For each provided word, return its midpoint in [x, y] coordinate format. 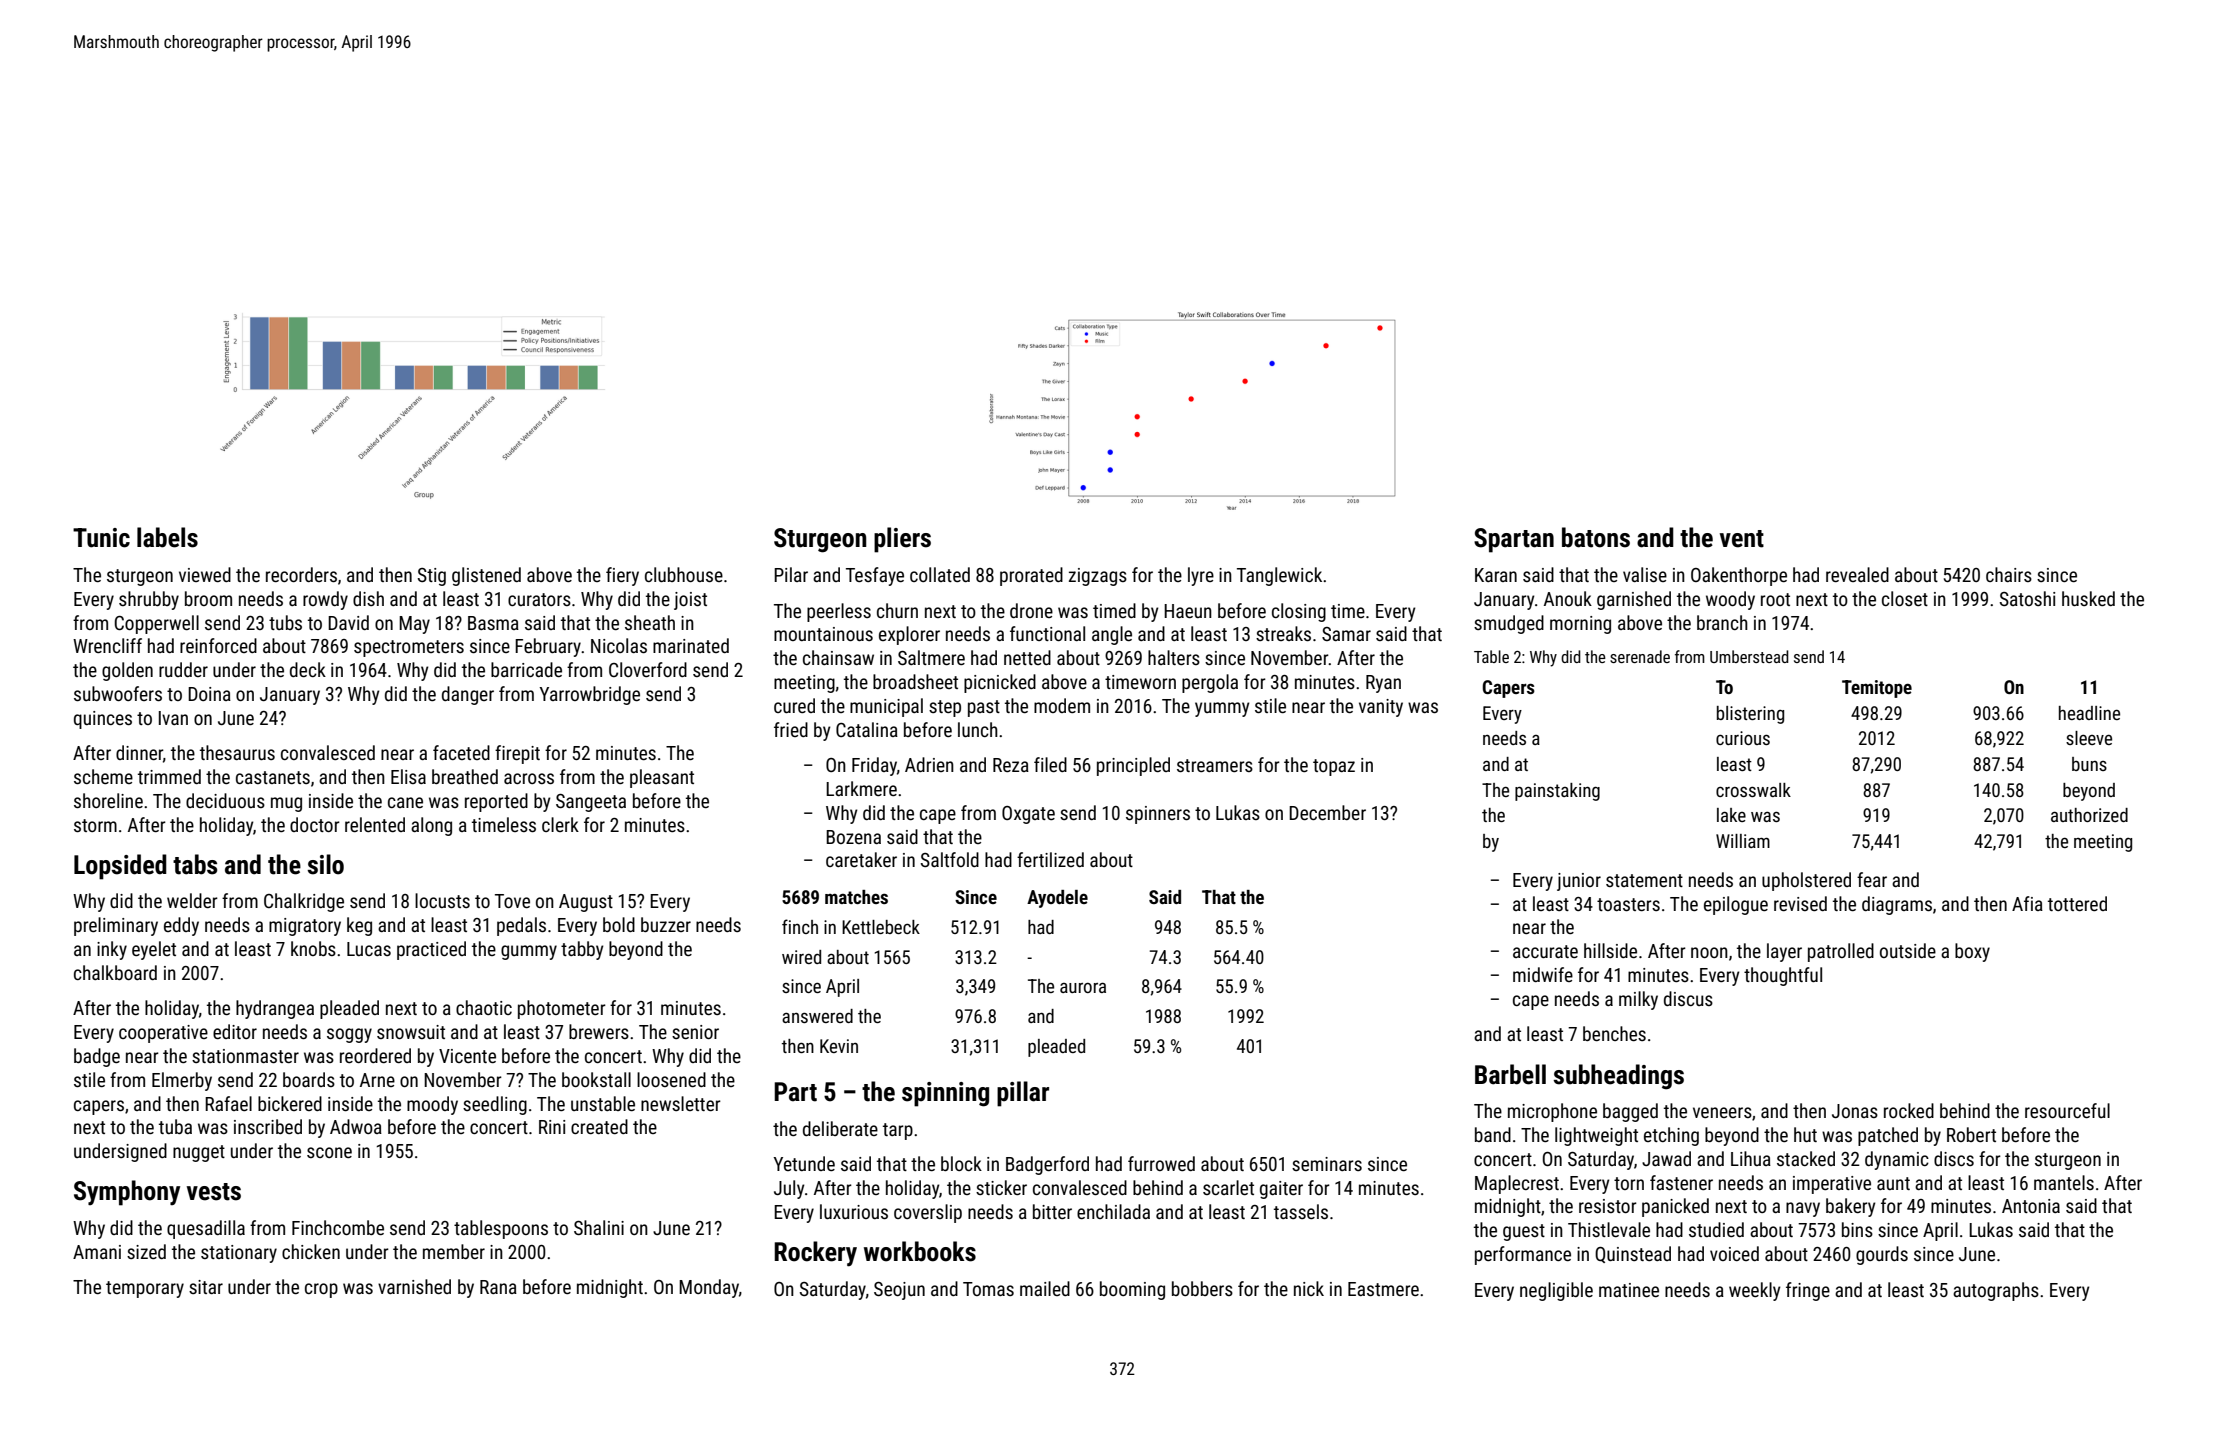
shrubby [149, 600]
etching [1671, 1136]
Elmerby [182, 1081]
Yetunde [804, 1163]
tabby [582, 950]
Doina [209, 694]
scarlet [1228, 1187]
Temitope [1877, 689]
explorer [909, 635]
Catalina [867, 729]
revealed [1857, 574]
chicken [311, 1251]
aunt [1893, 1183]
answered [817, 1016]
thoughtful [1783, 976]
